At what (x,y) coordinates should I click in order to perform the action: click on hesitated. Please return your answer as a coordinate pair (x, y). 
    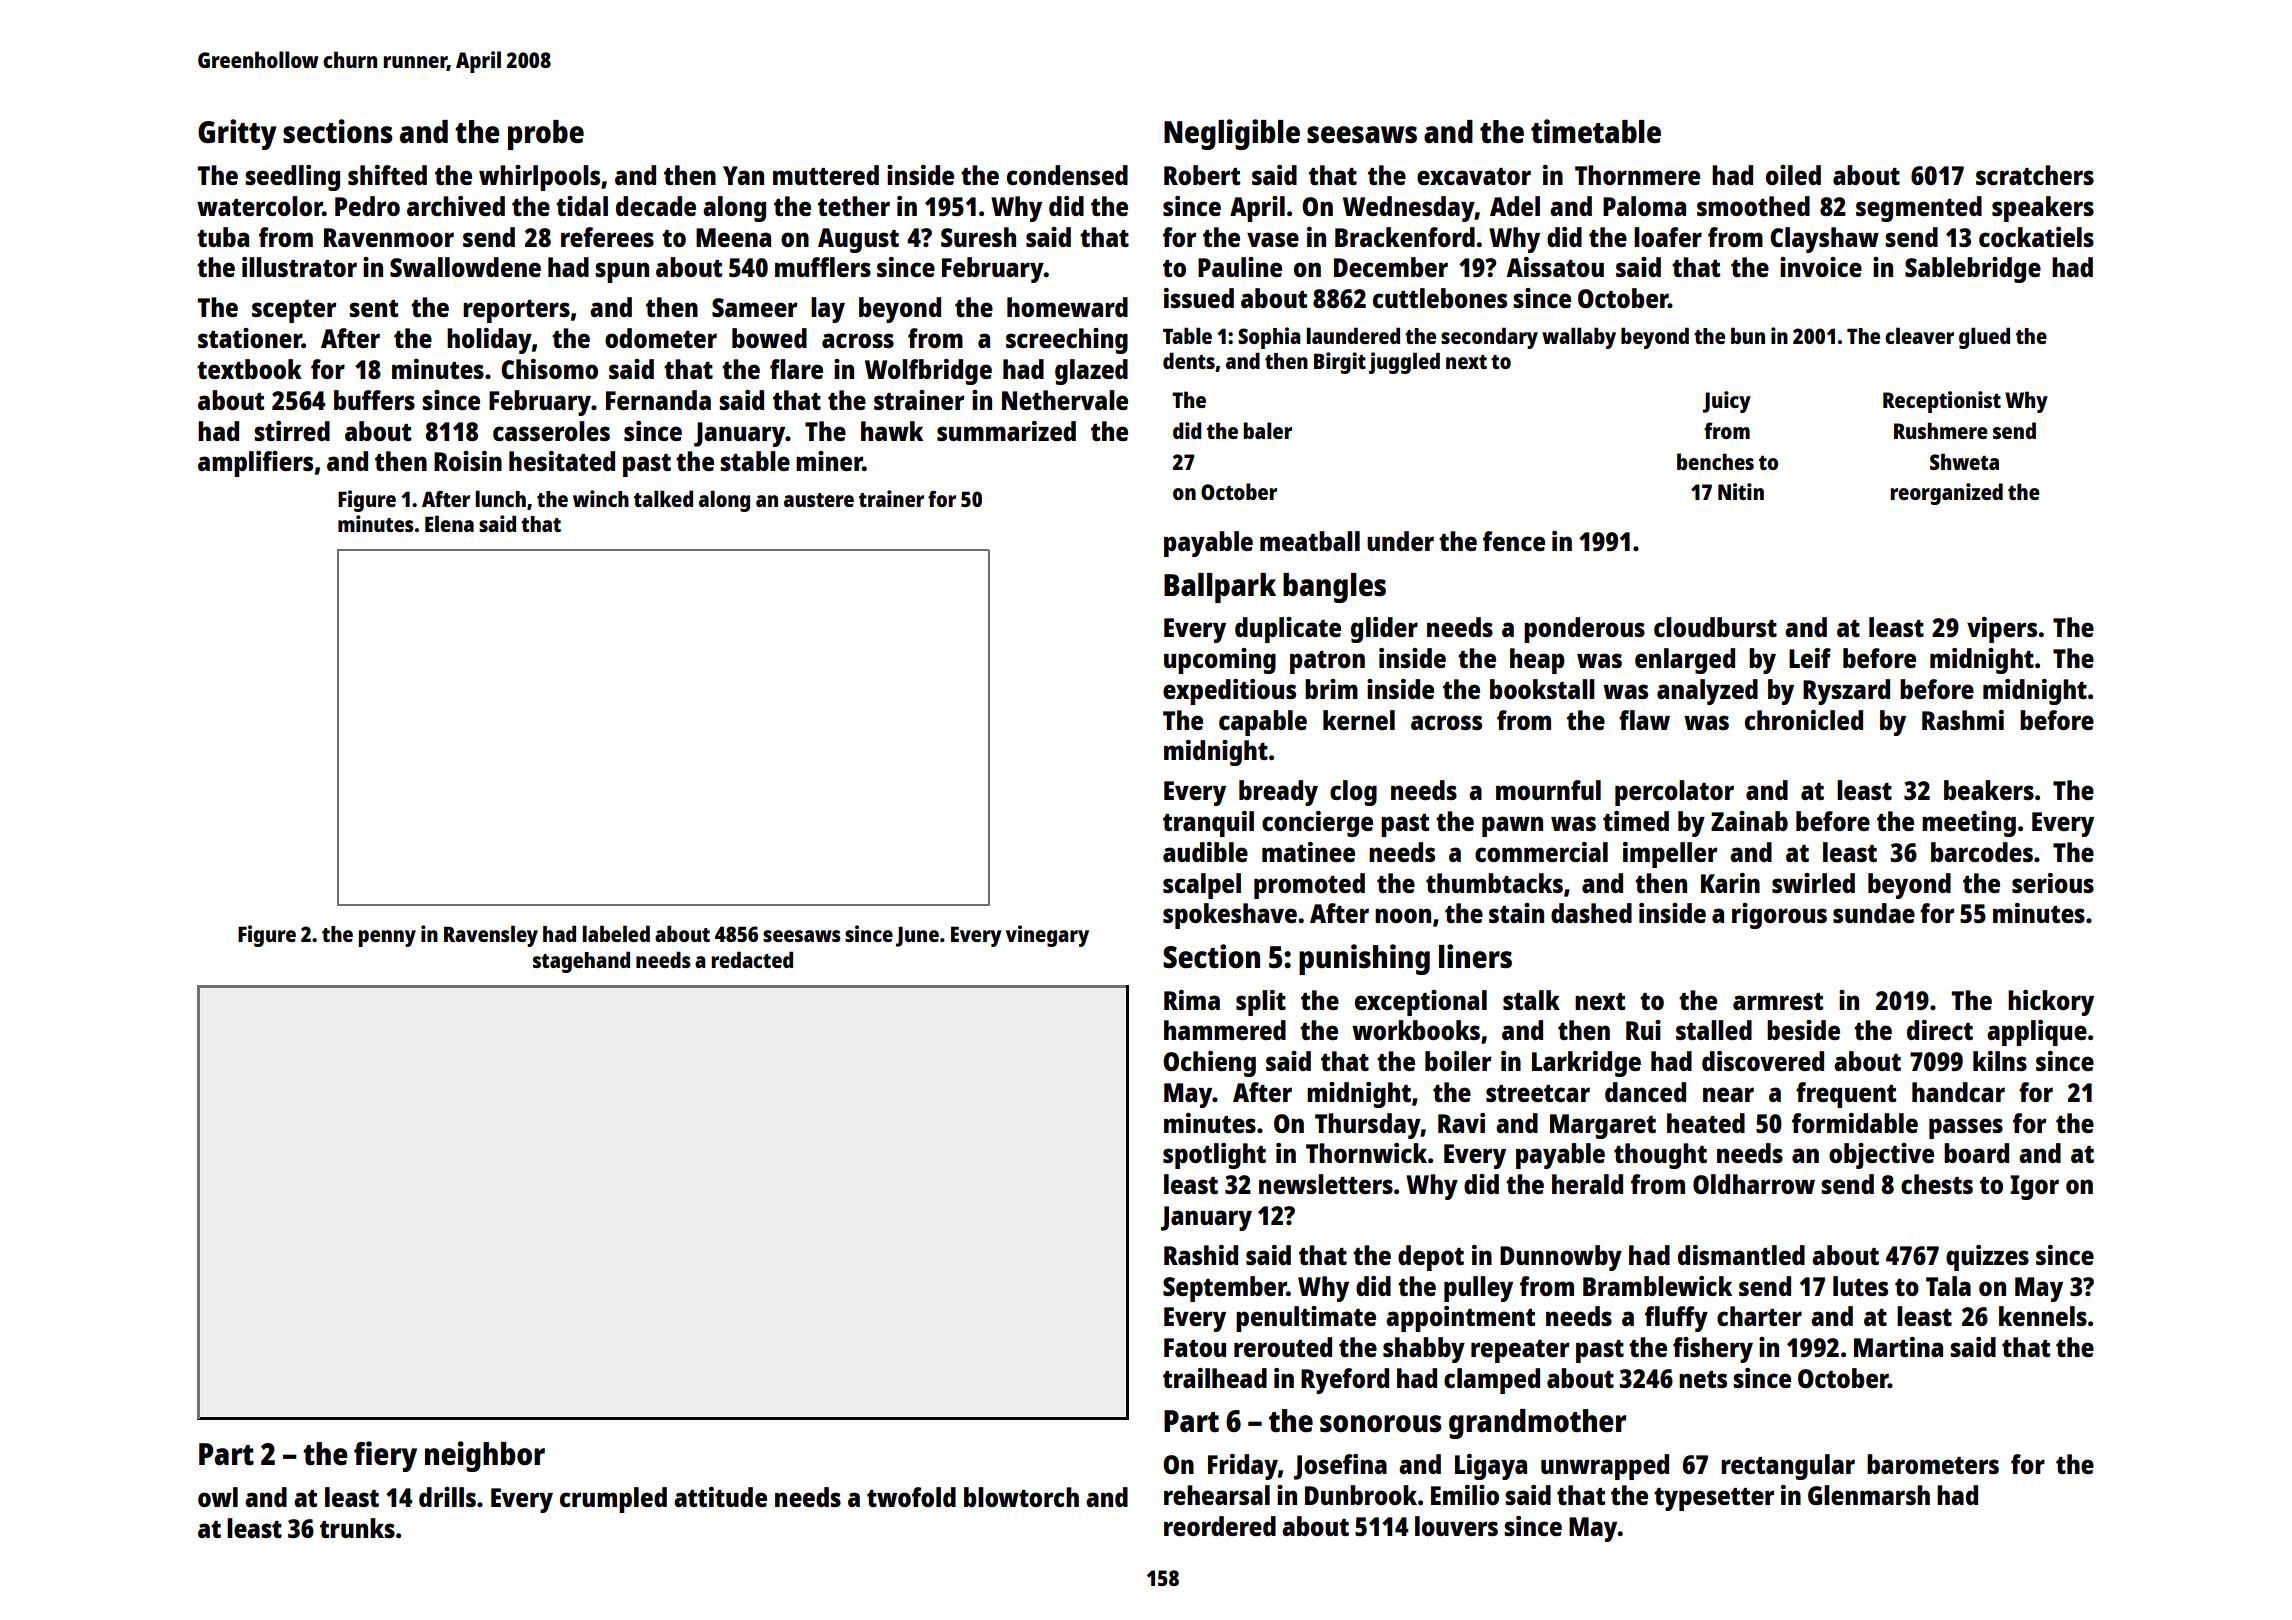
    Looking at the image, I should click on (562, 461).
